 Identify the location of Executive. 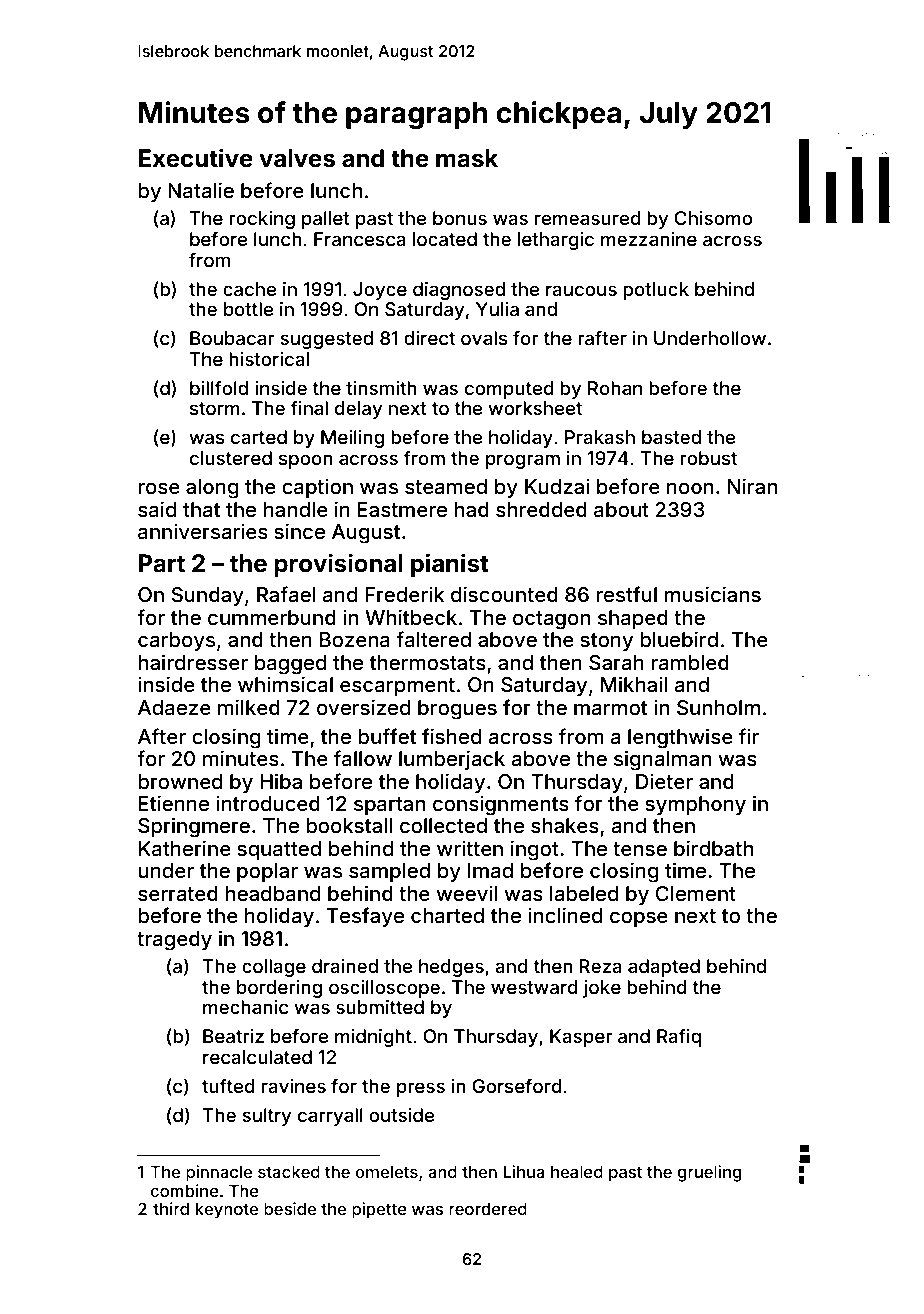
(196, 158).
